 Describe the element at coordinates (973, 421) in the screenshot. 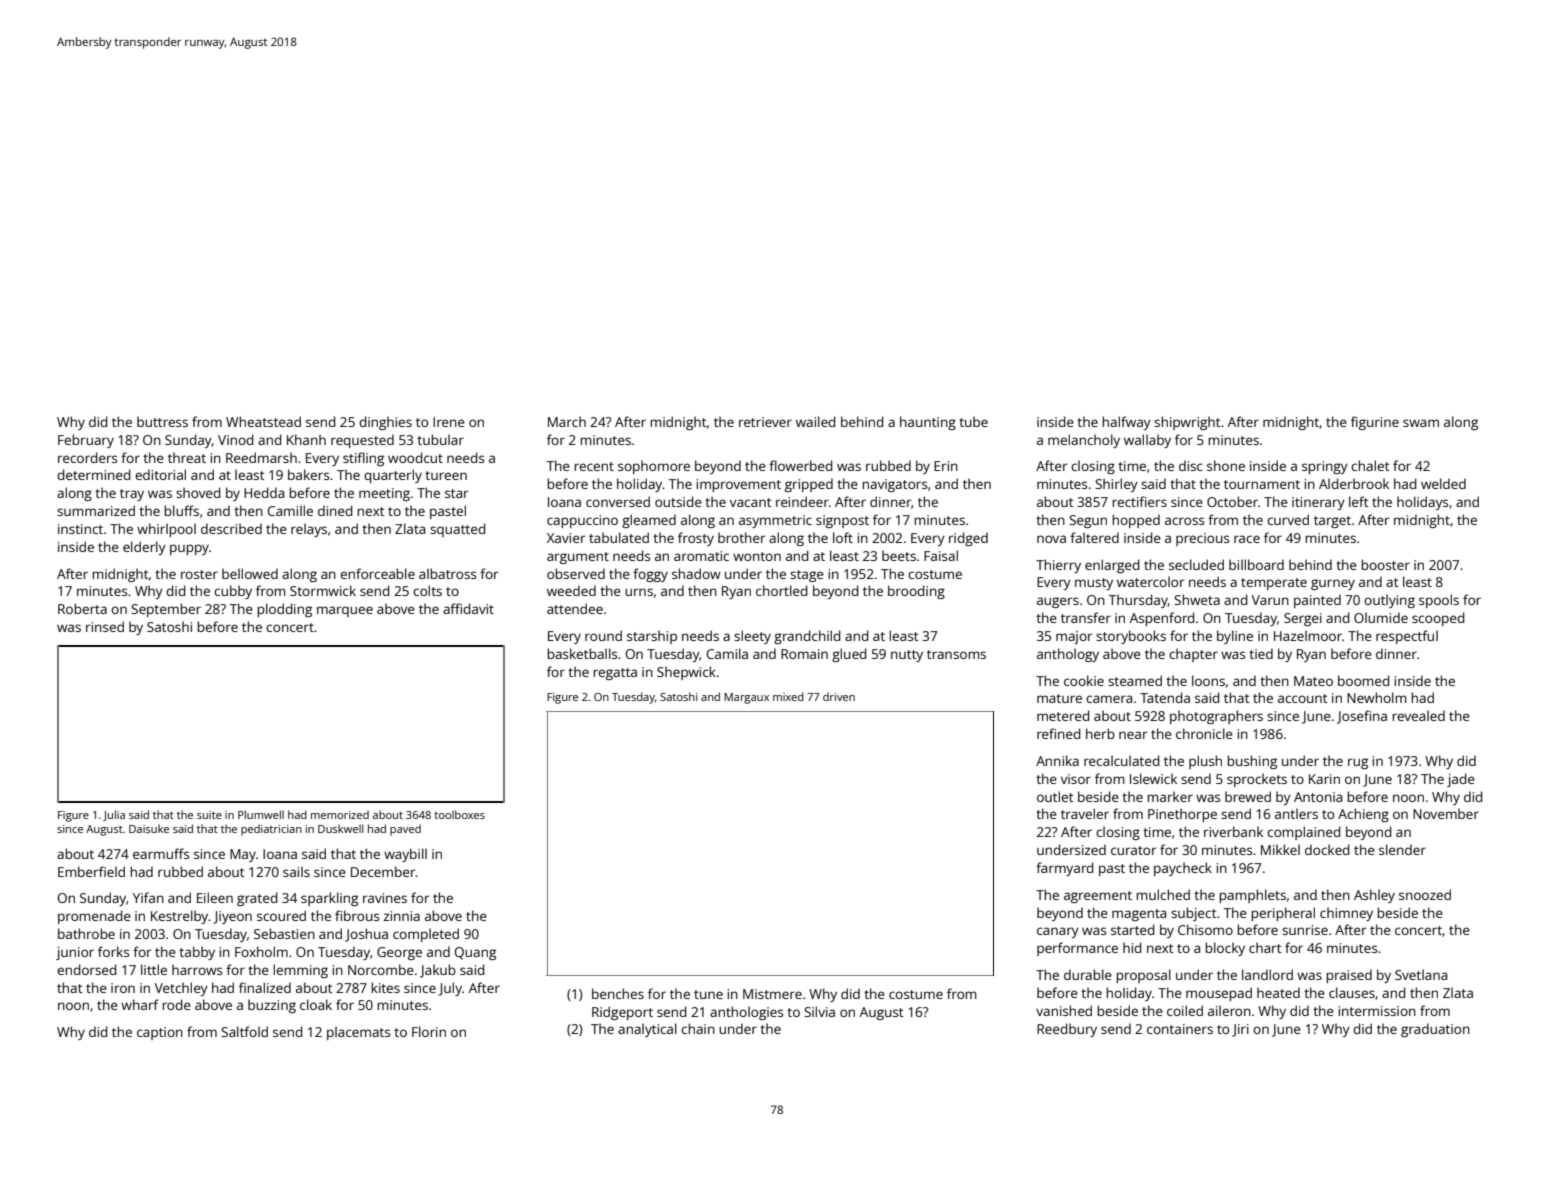

I see `tube` at that location.
